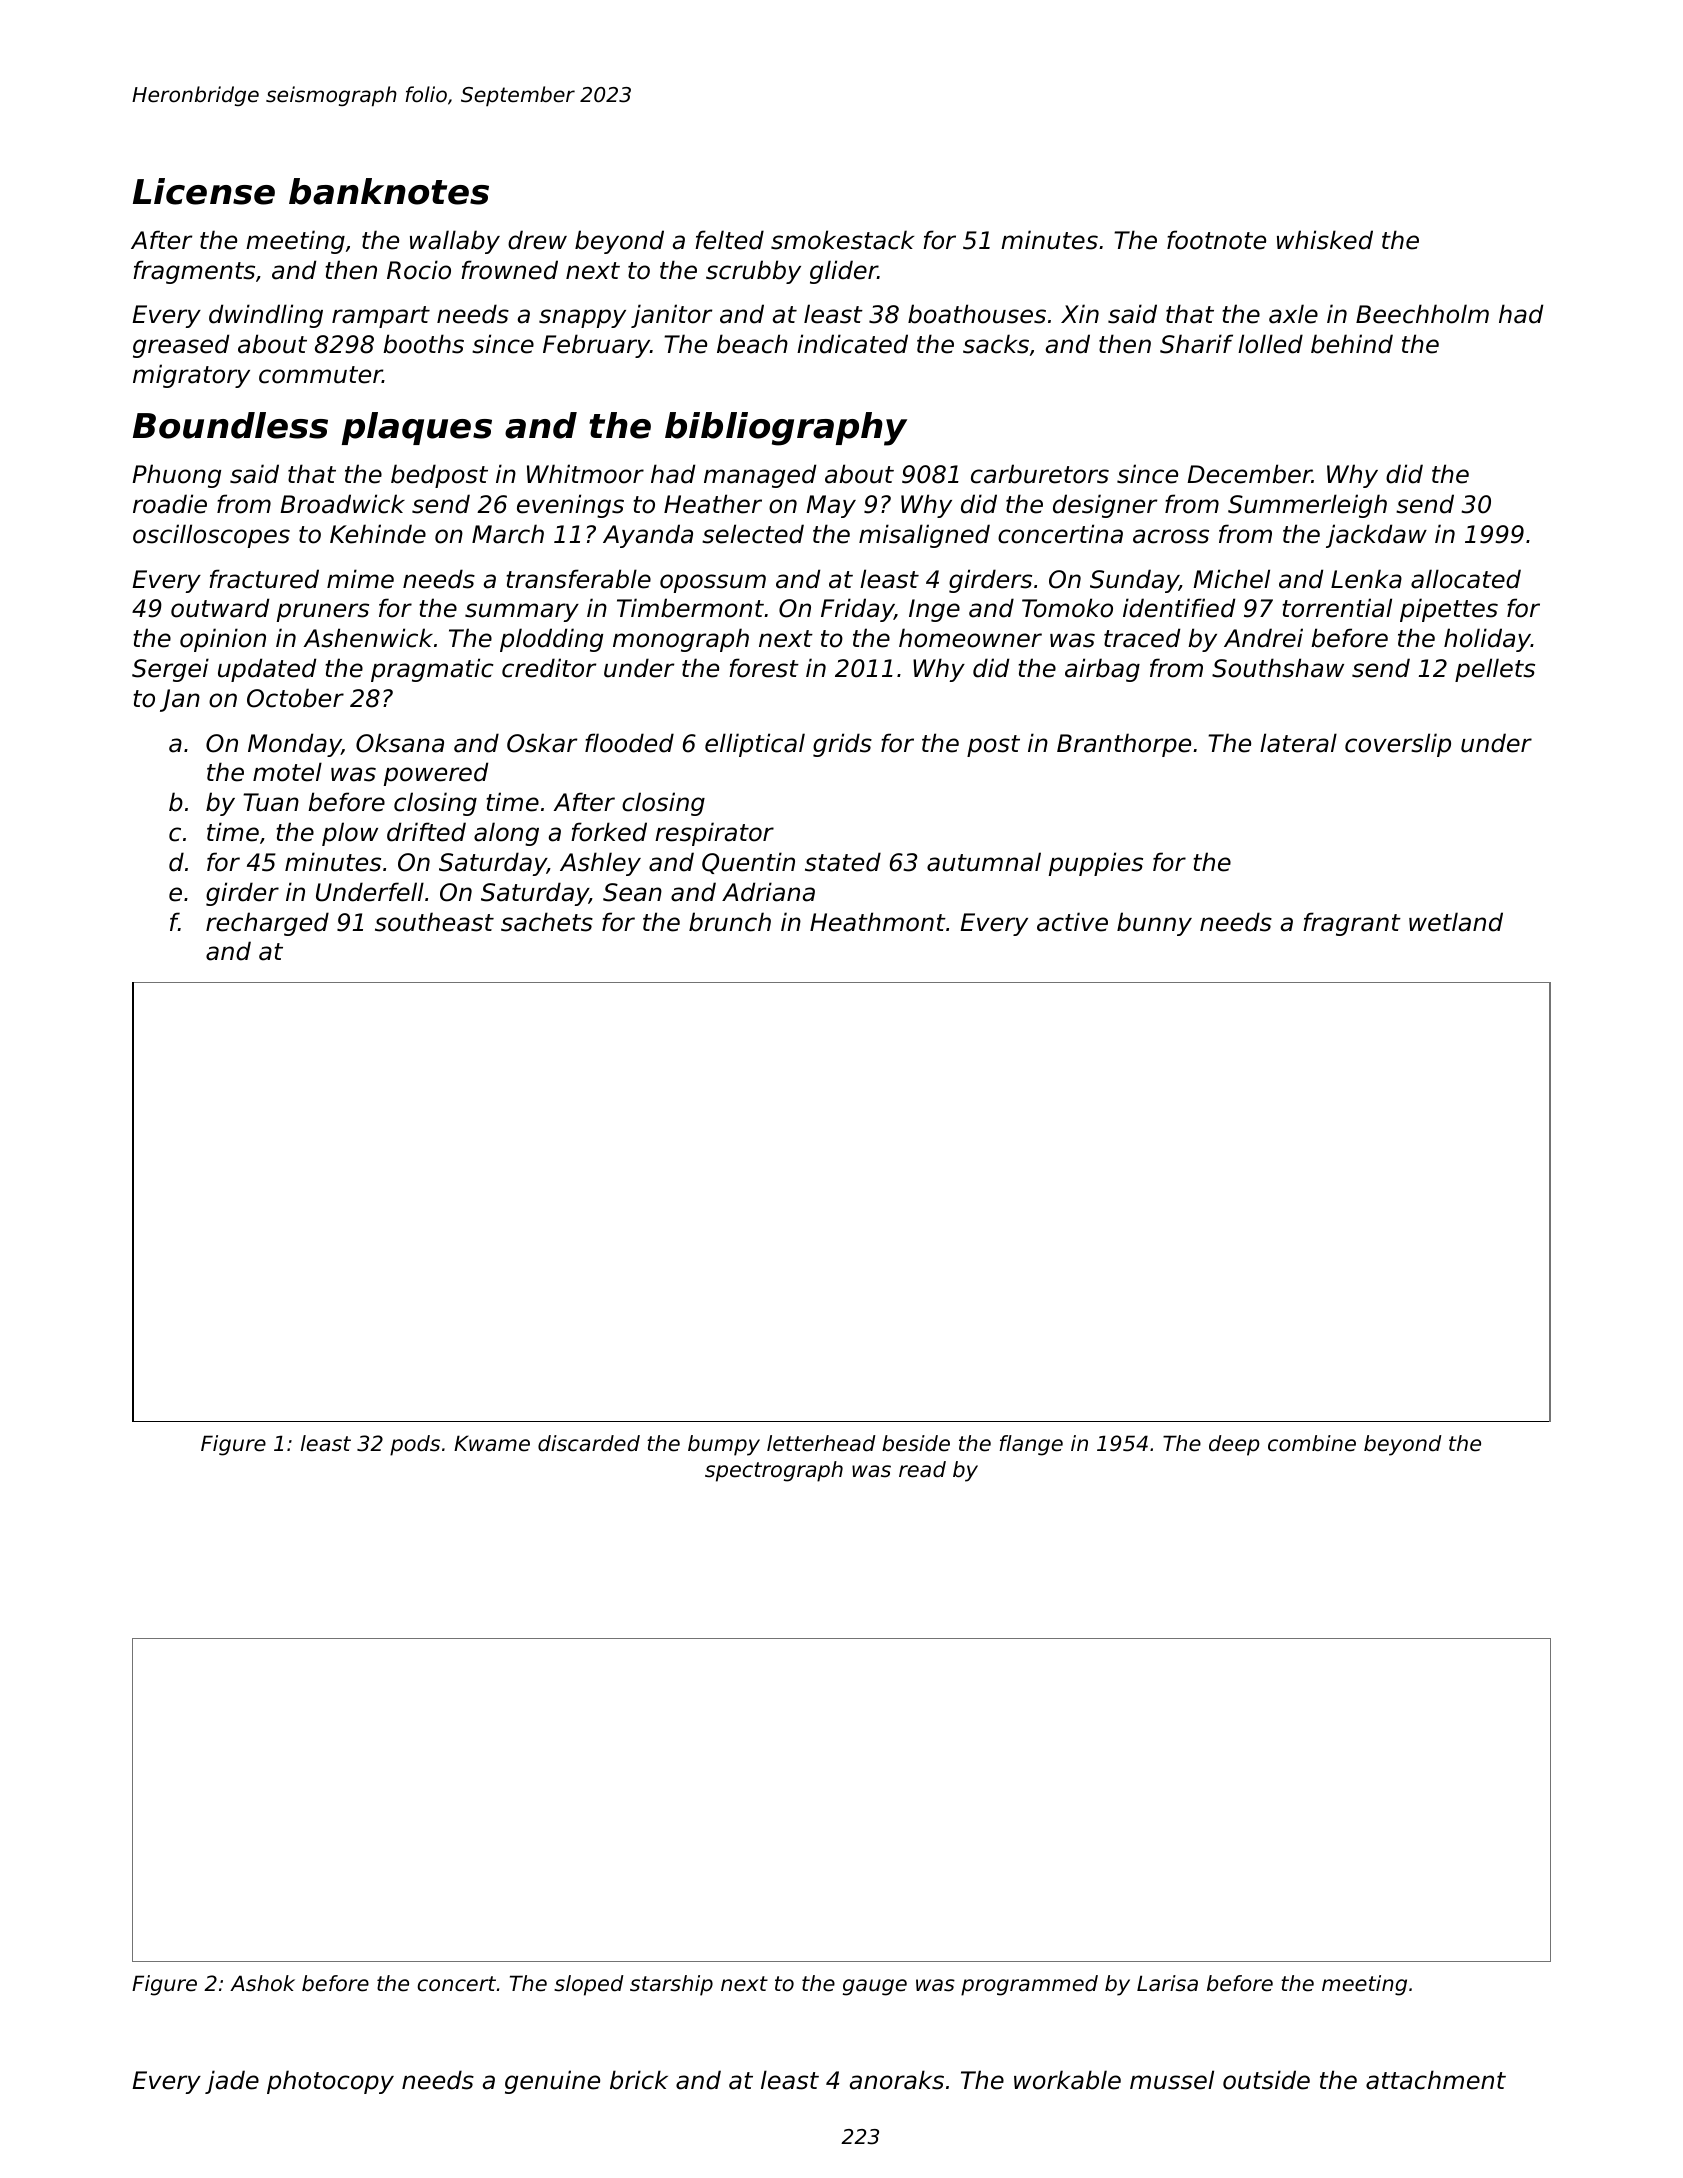 This document has height=2178, width=1683. What do you see at coordinates (1352, 344) in the document?
I see `behind` at bounding box center [1352, 344].
